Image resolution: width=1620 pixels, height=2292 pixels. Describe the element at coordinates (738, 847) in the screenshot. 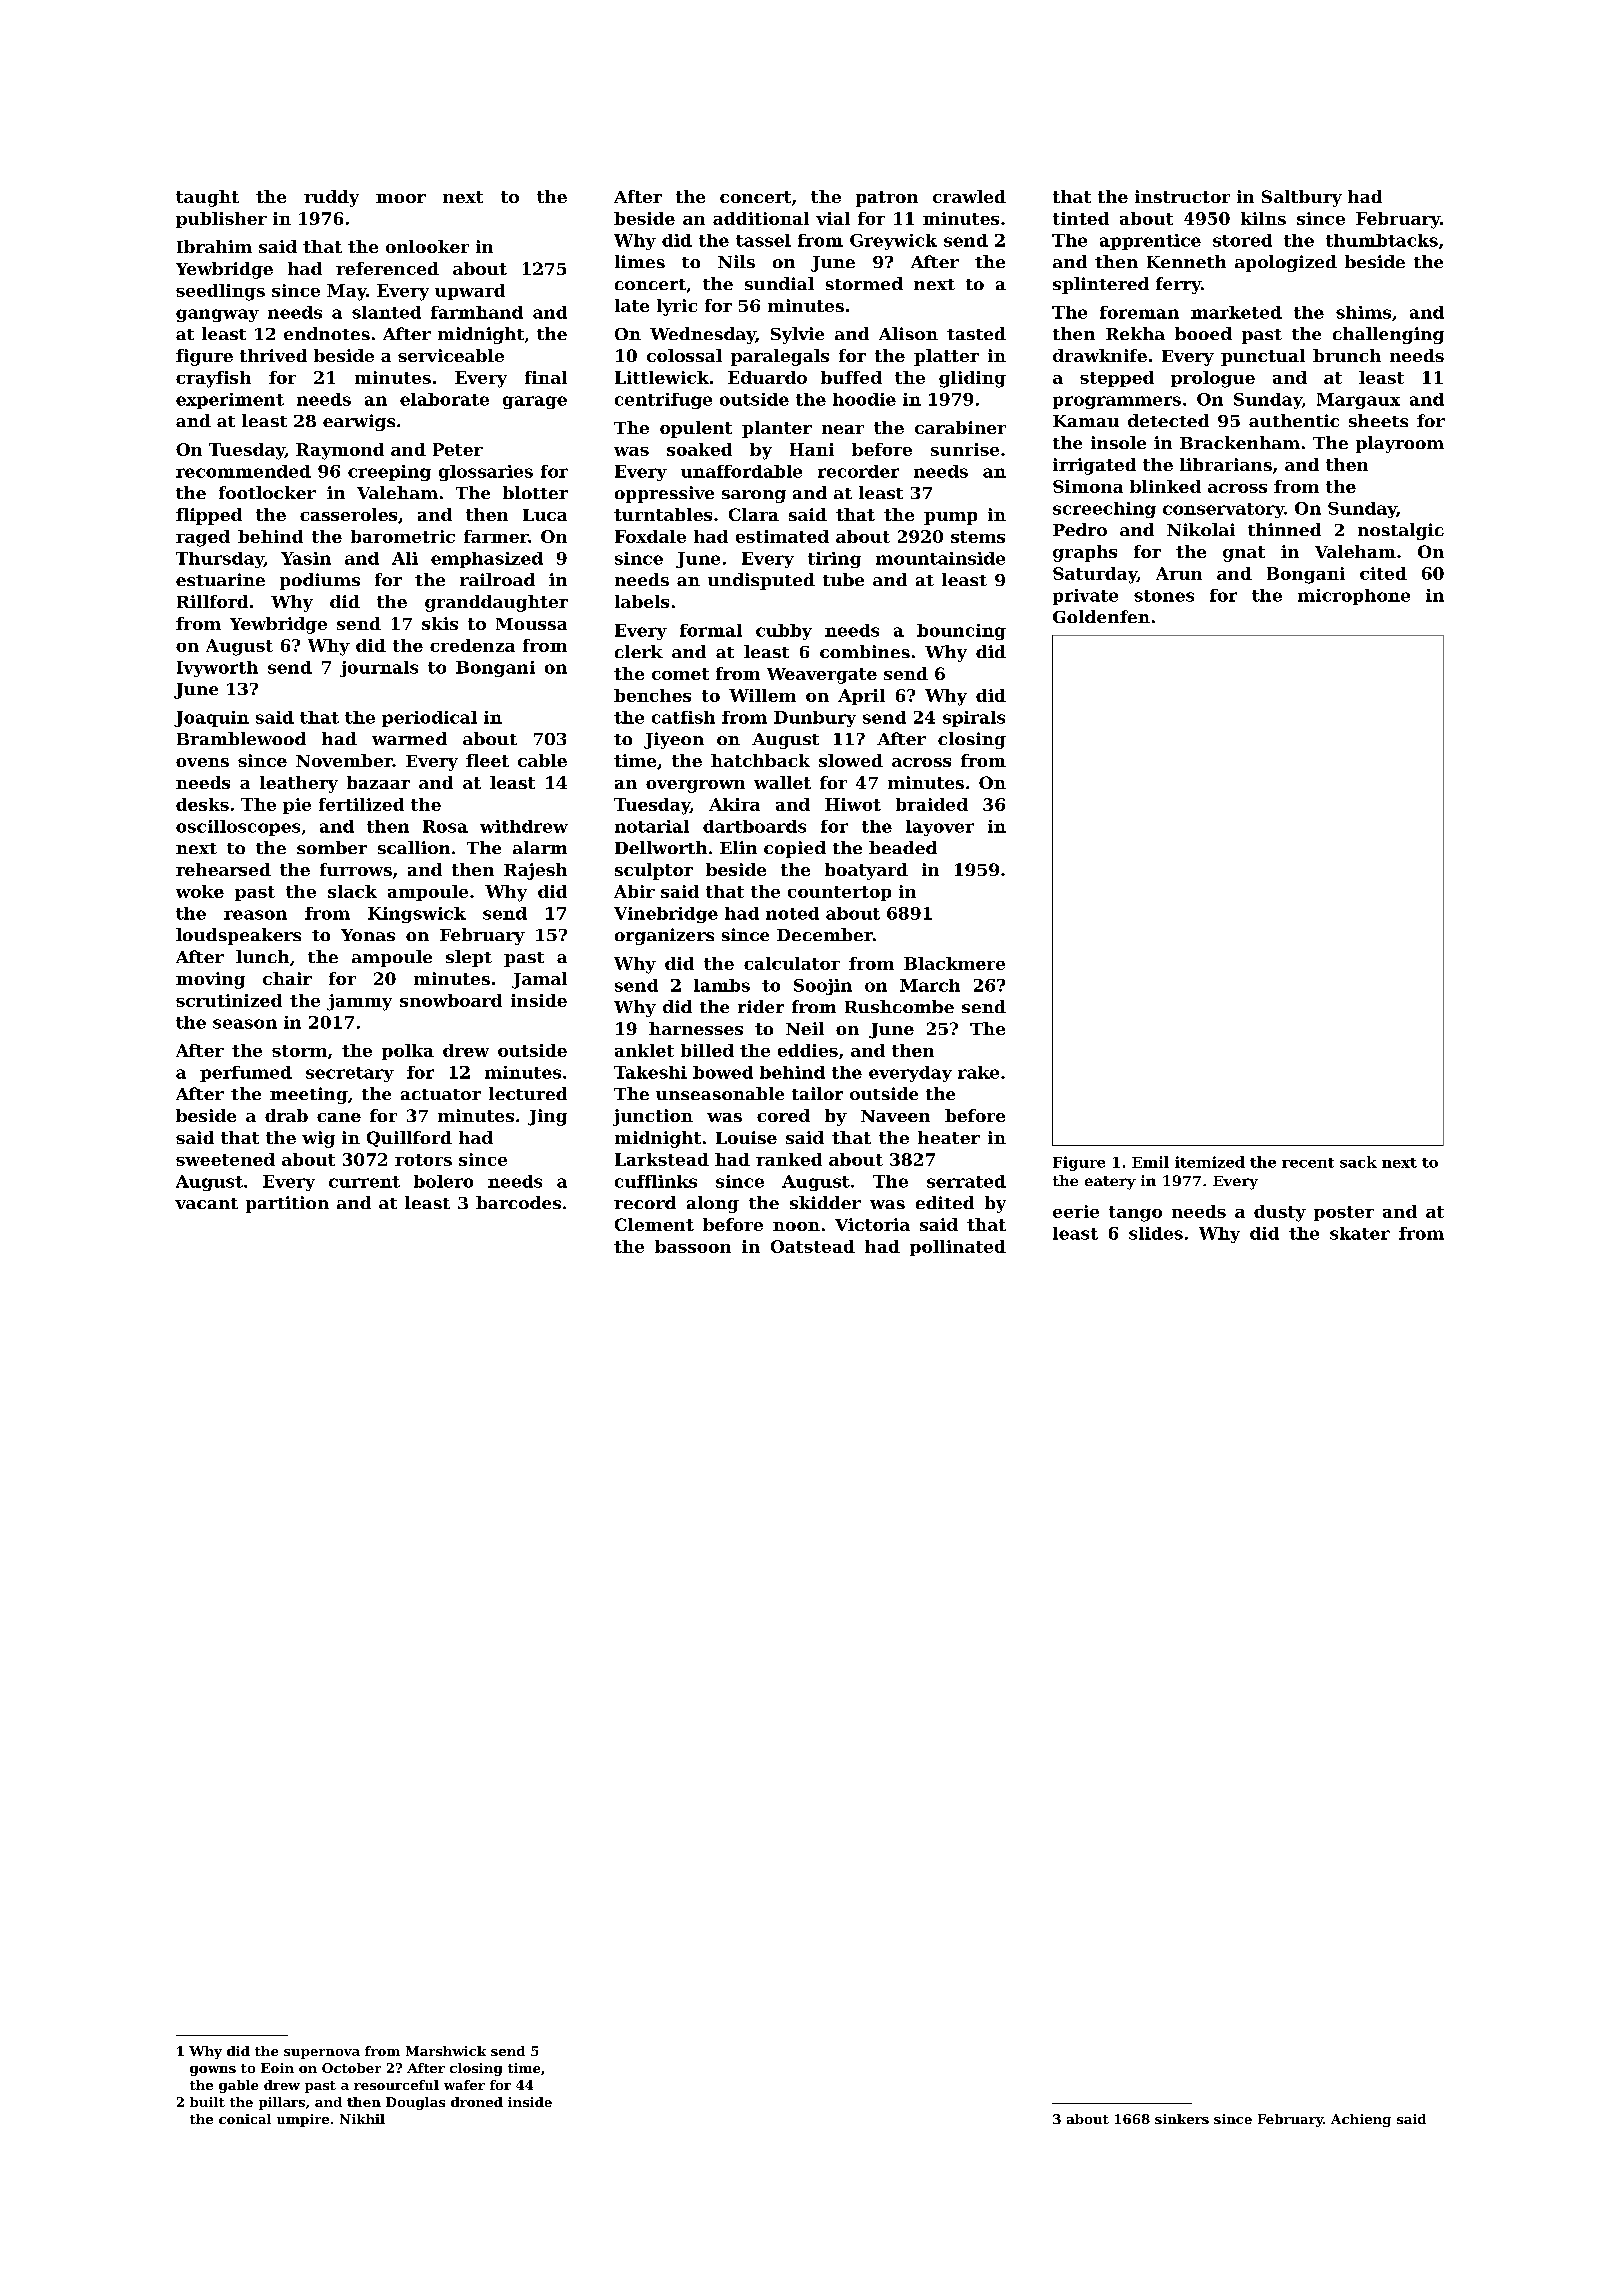

I see `Elin` at that location.
